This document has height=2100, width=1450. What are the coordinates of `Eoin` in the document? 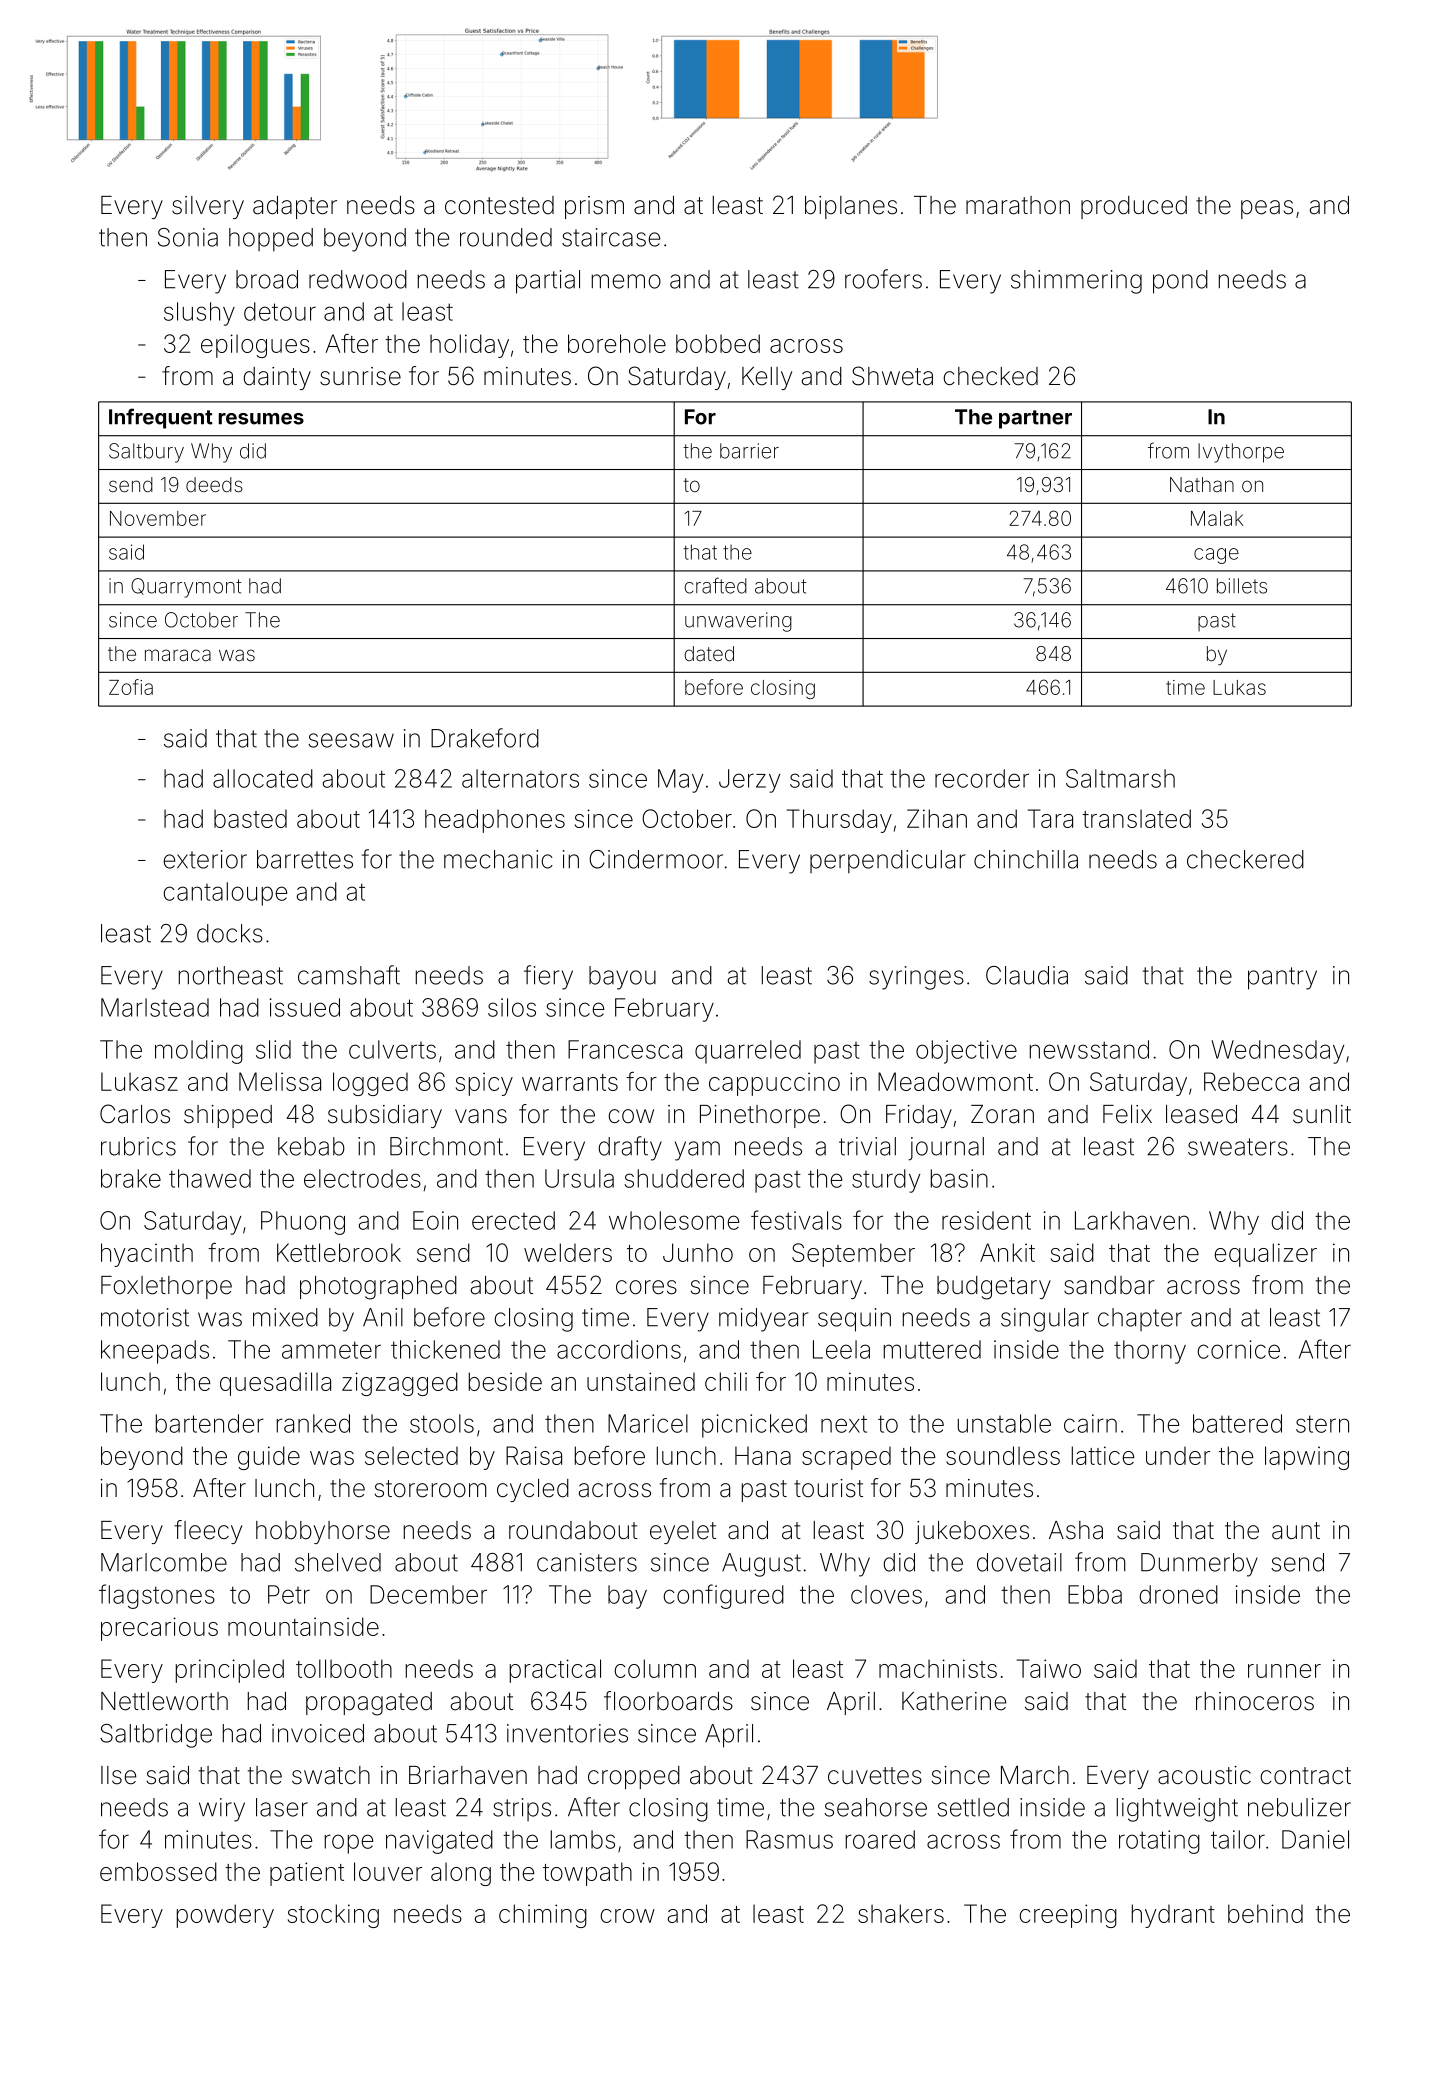 It's located at (435, 1220).
